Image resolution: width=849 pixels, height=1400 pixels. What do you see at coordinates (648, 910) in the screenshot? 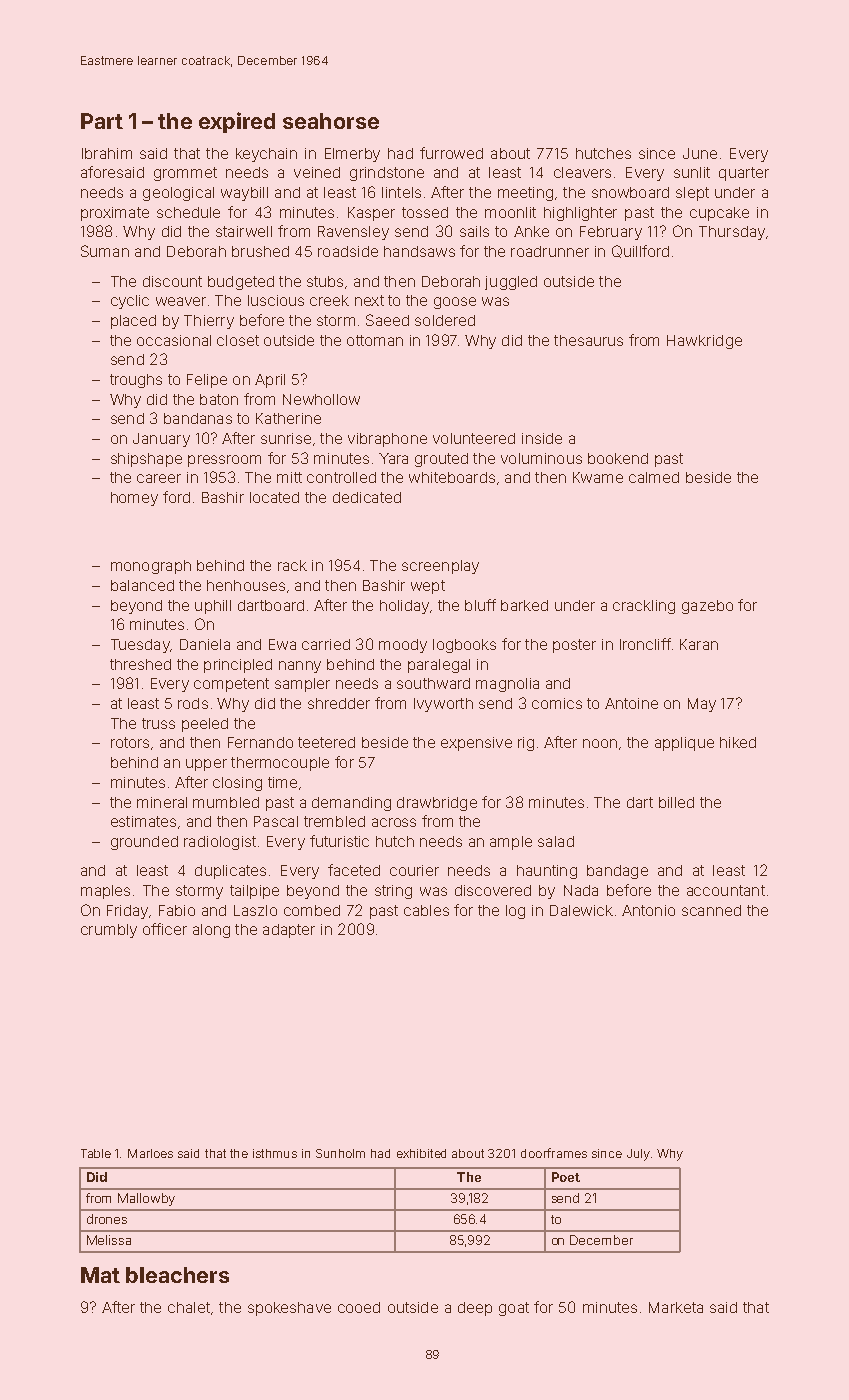
I see `Antonio` at bounding box center [648, 910].
